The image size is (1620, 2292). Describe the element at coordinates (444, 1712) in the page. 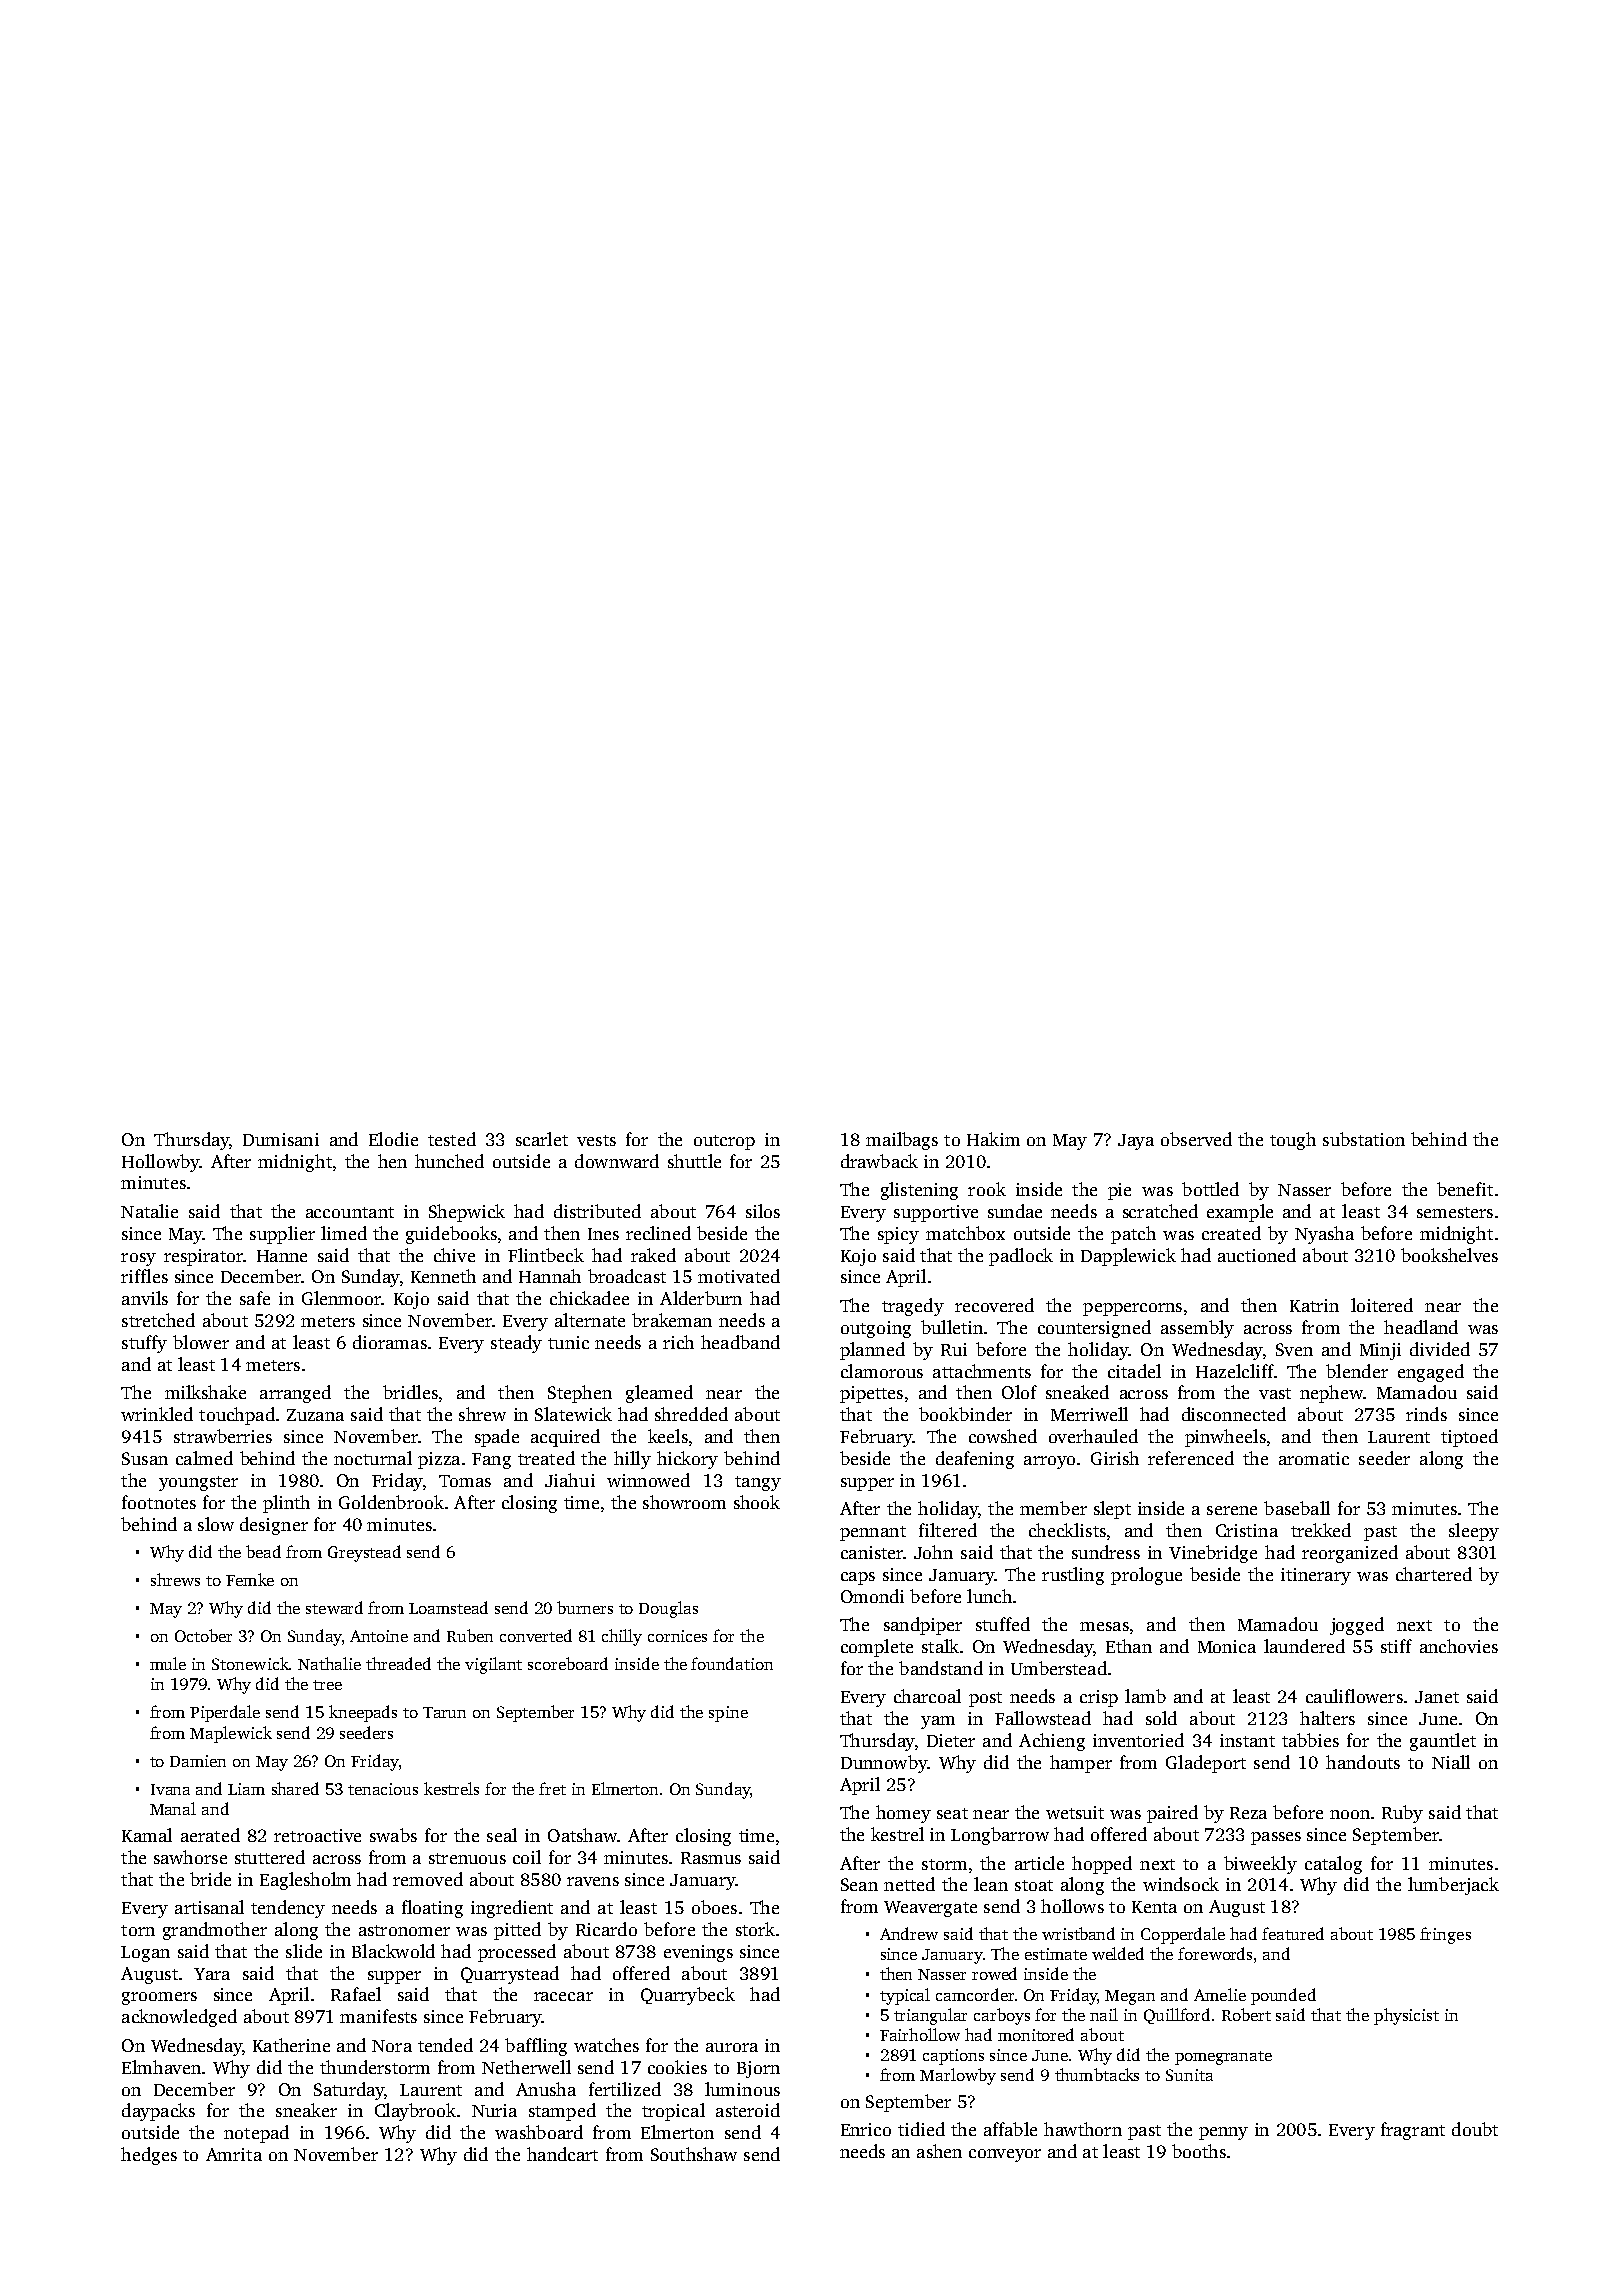

I see `Tarun` at that location.
